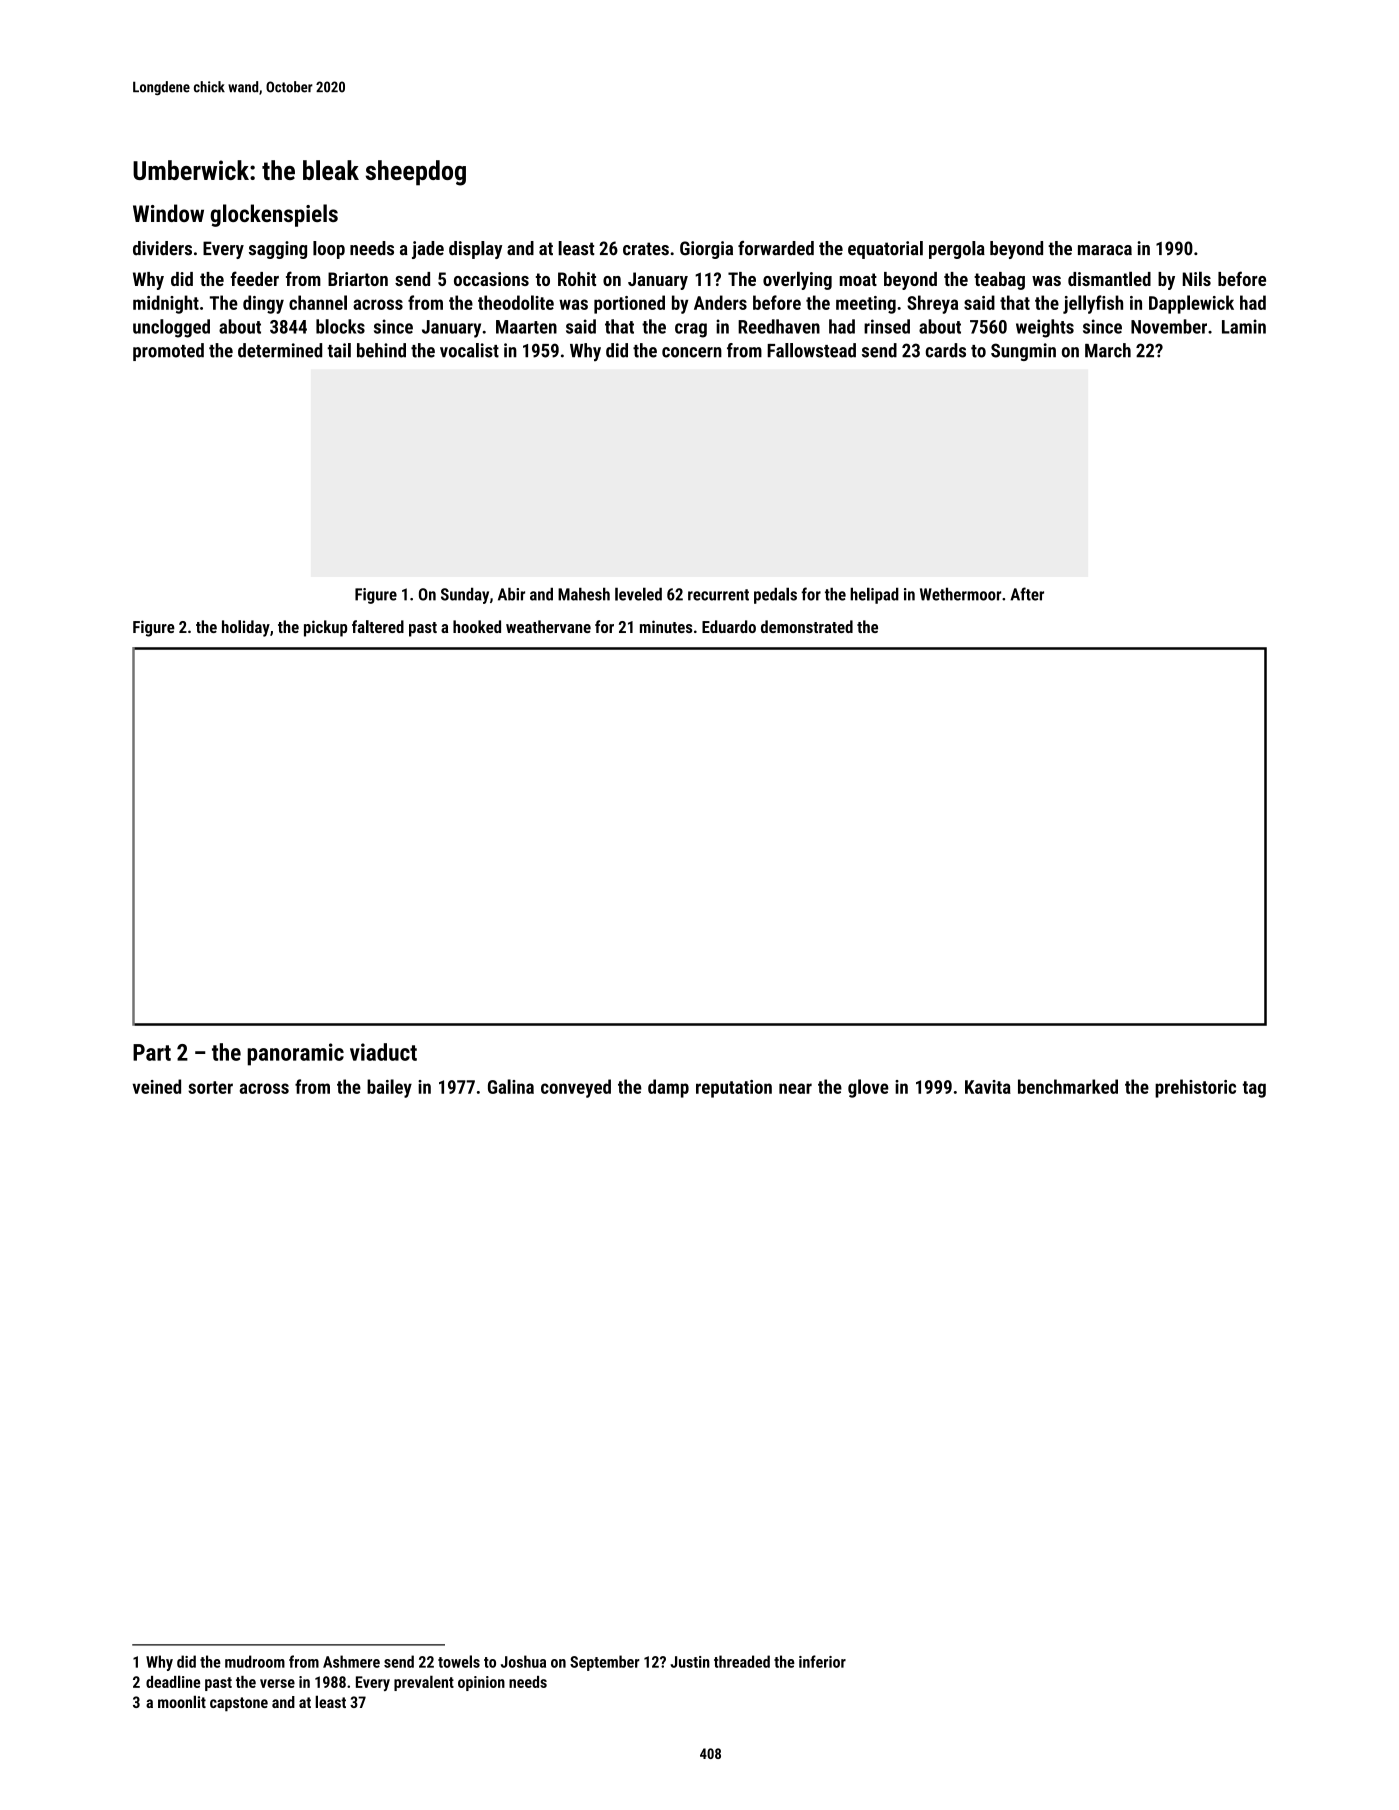 This page has width=1399, height=1810. I want to click on mudroom, so click(255, 1661).
